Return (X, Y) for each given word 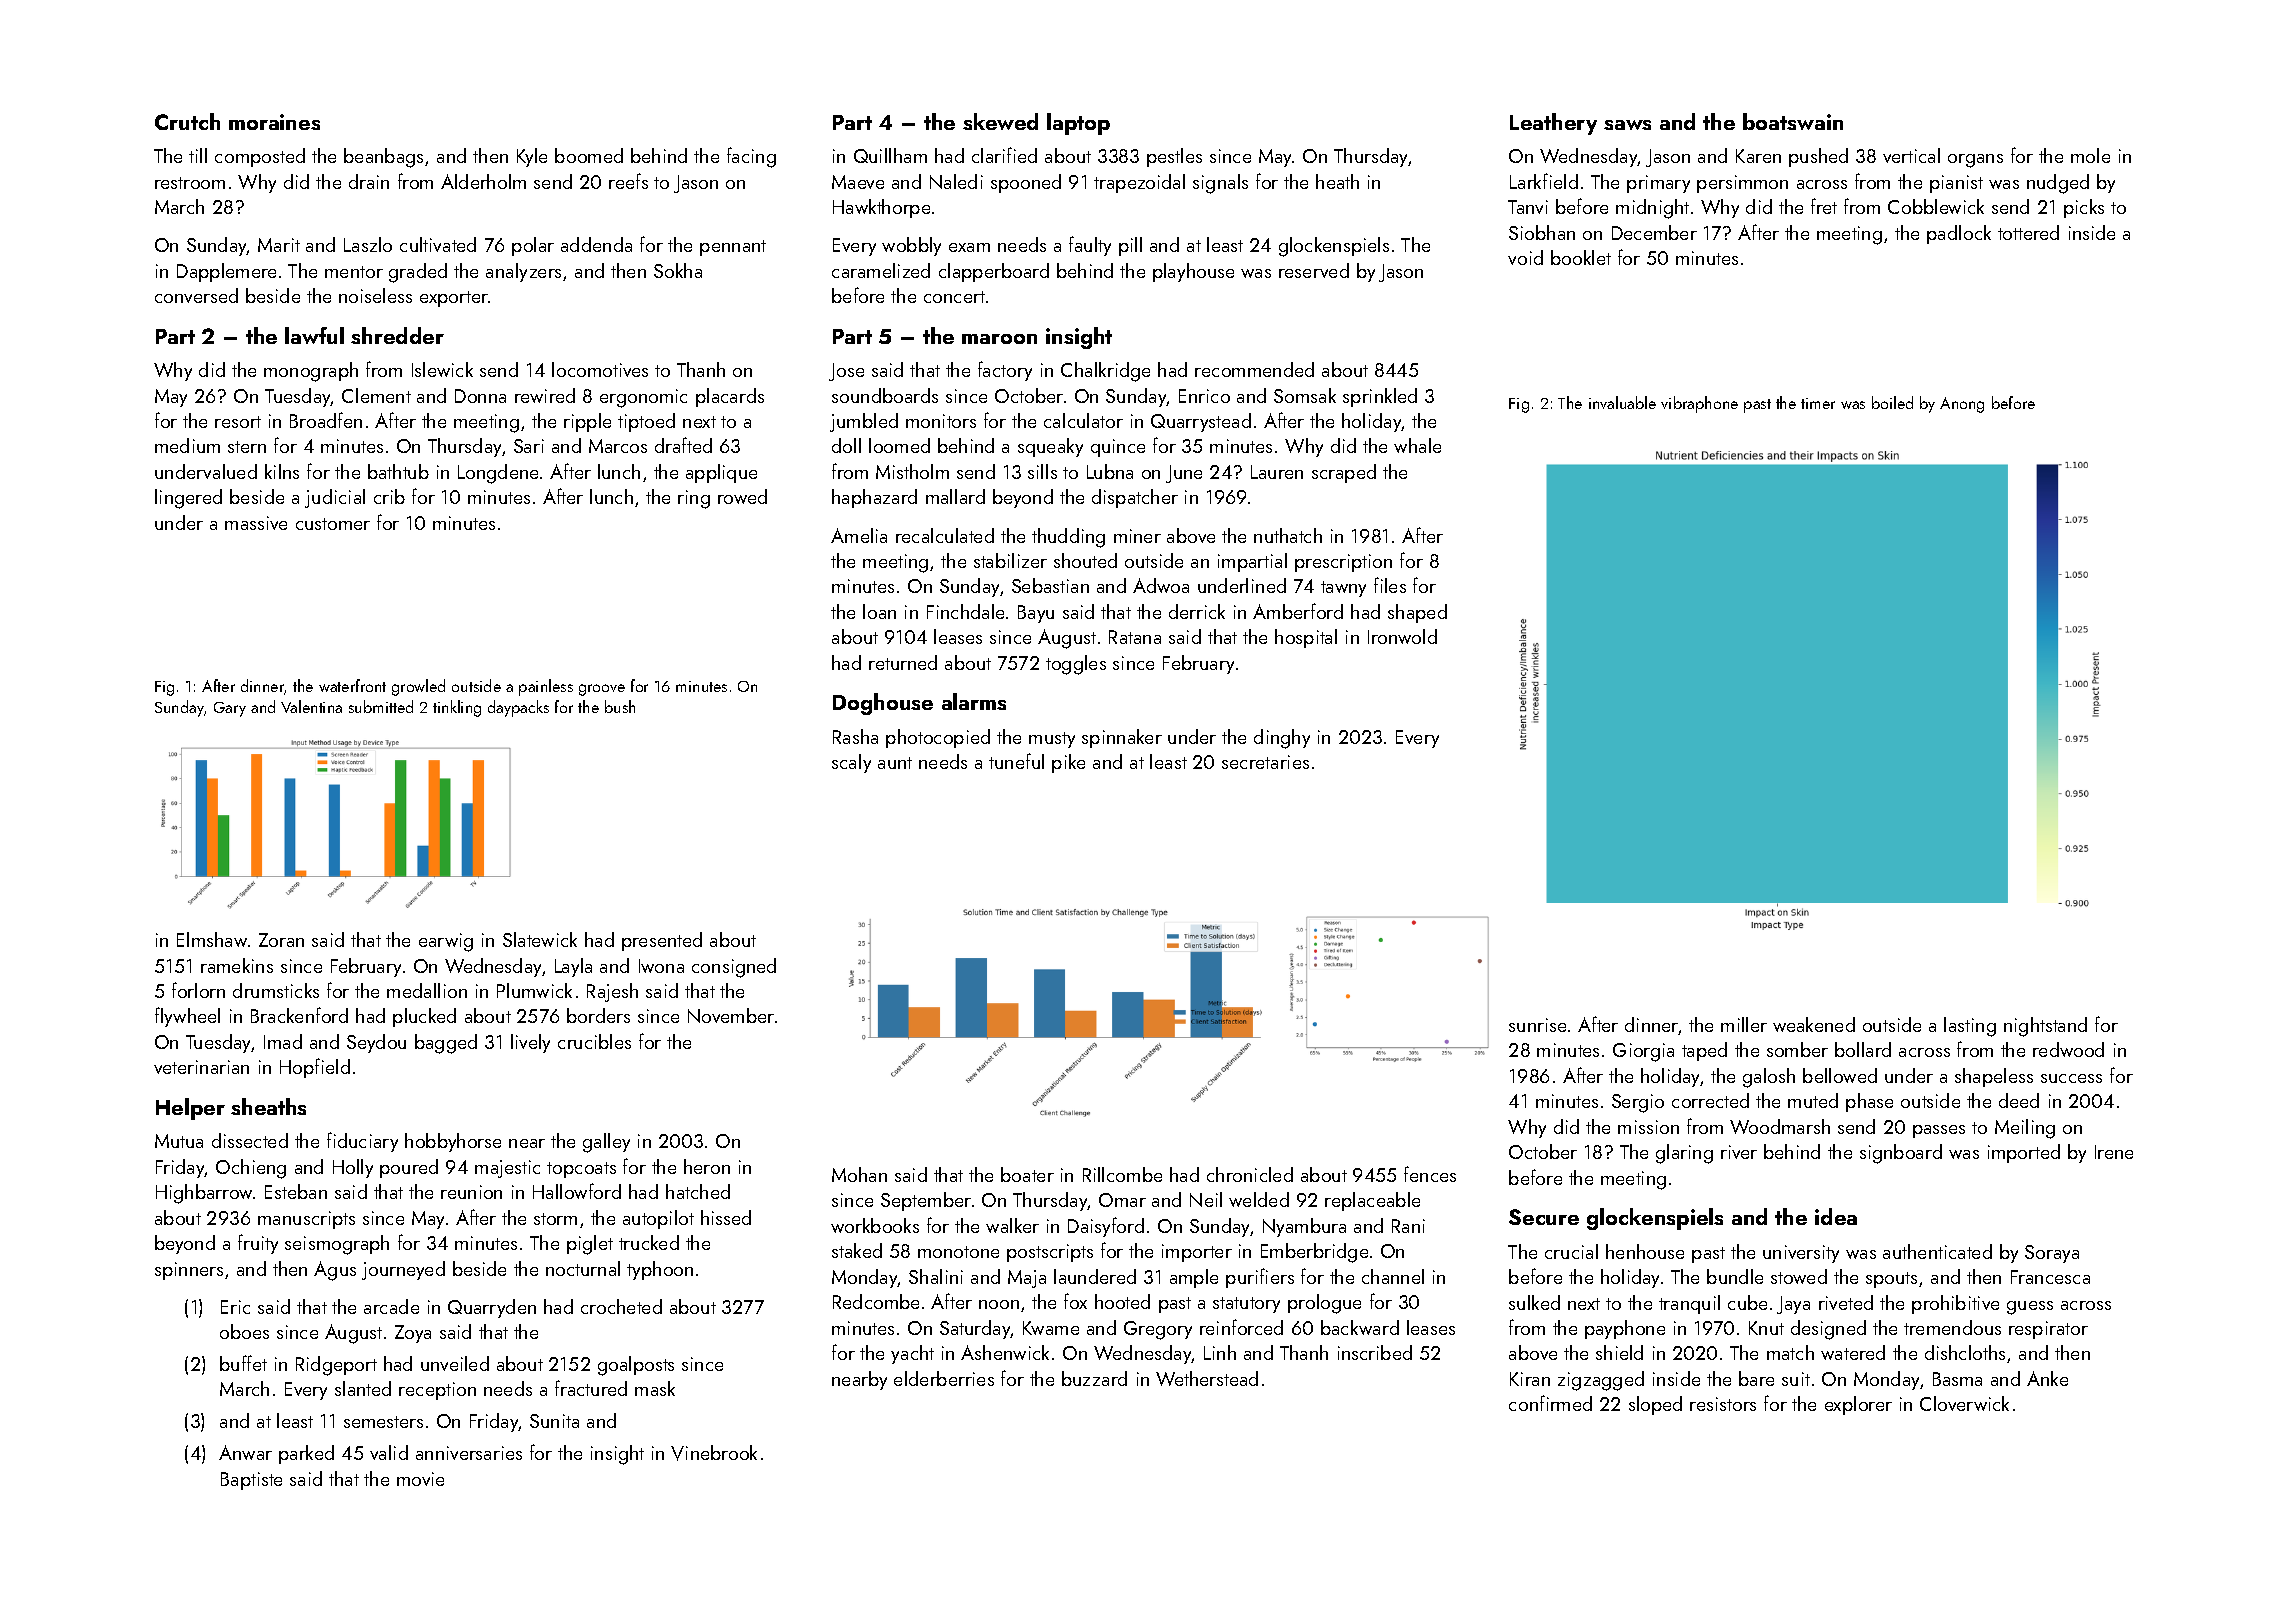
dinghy (1282, 739)
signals (1220, 184)
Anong (1962, 405)
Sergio (1638, 1103)
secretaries (1265, 762)
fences (1430, 1174)
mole (2090, 155)
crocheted (621, 1306)
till (198, 155)
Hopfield (315, 1068)
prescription (1343, 563)
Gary (230, 709)
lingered (188, 499)
